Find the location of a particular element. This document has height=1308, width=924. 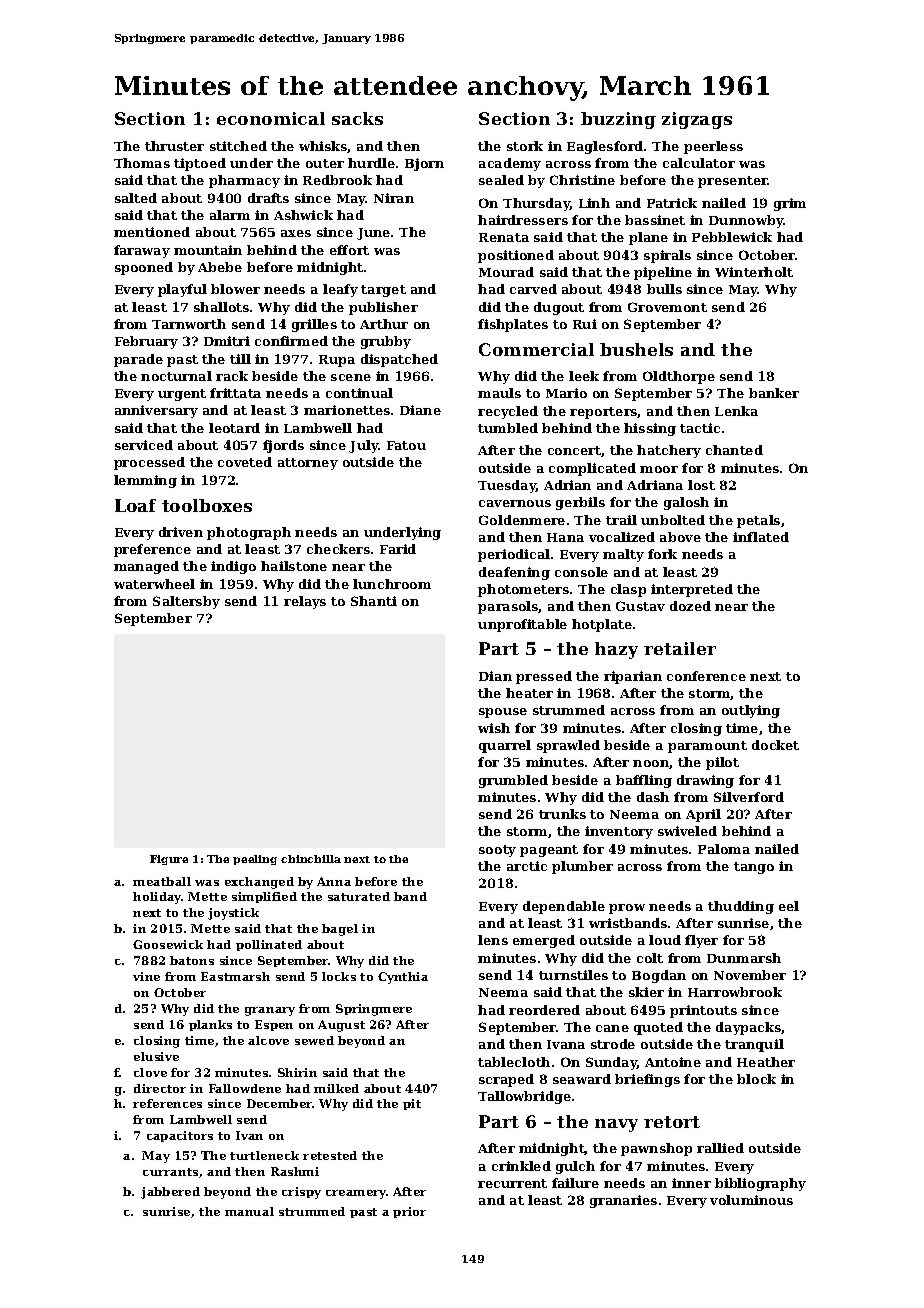

Anna is located at coordinates (334, 881).
